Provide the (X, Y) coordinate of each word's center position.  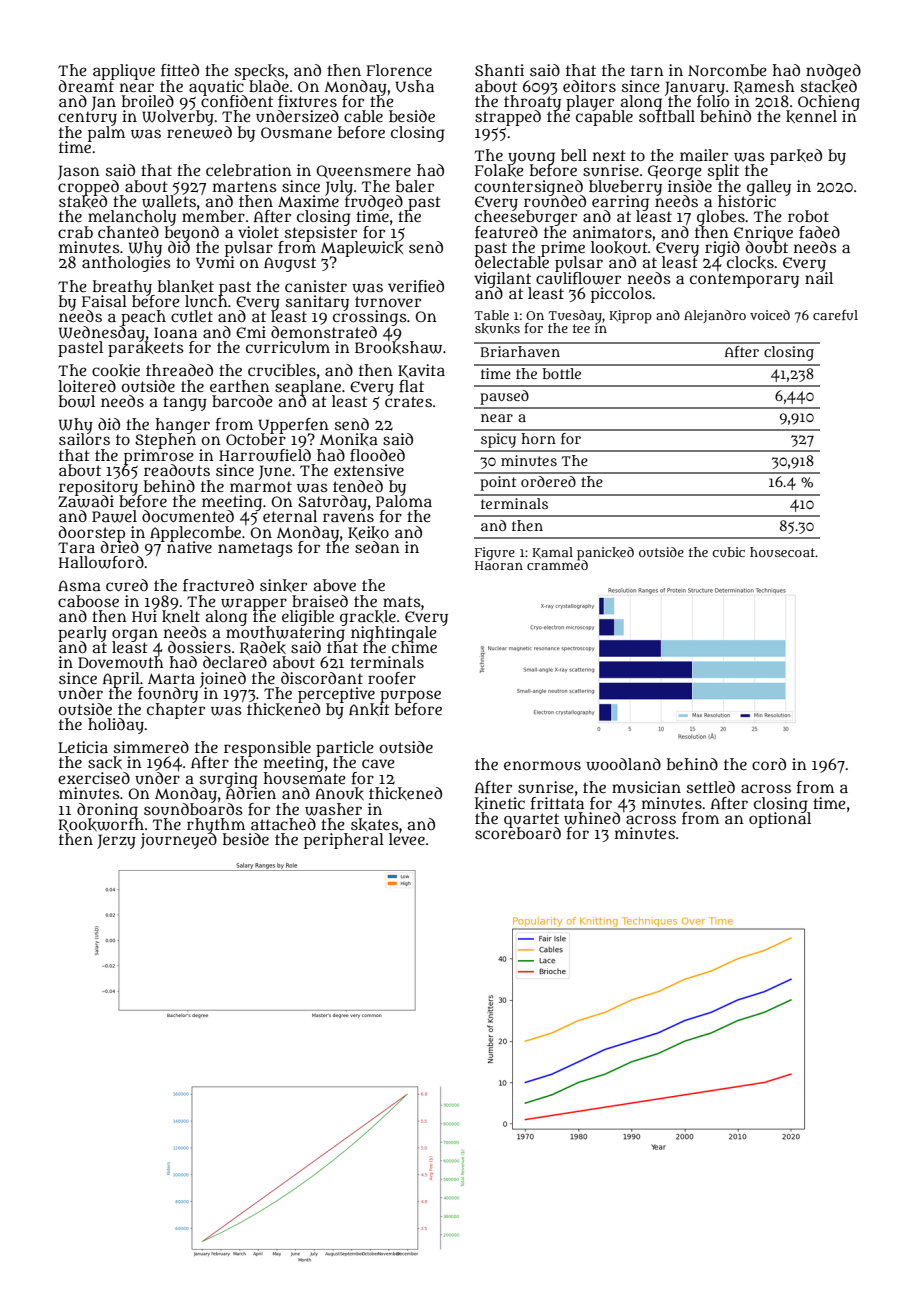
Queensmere (363, 172)
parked (796, 157)
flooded (377, 455)
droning (107, 810)
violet (258, 232)
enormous (542, 766)
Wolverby (178, 118)
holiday (116, 726)
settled (711, 787)
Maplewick (362, 249)
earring (620, 202)
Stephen (165, 441)
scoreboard (518, 833)
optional (780, 820)
